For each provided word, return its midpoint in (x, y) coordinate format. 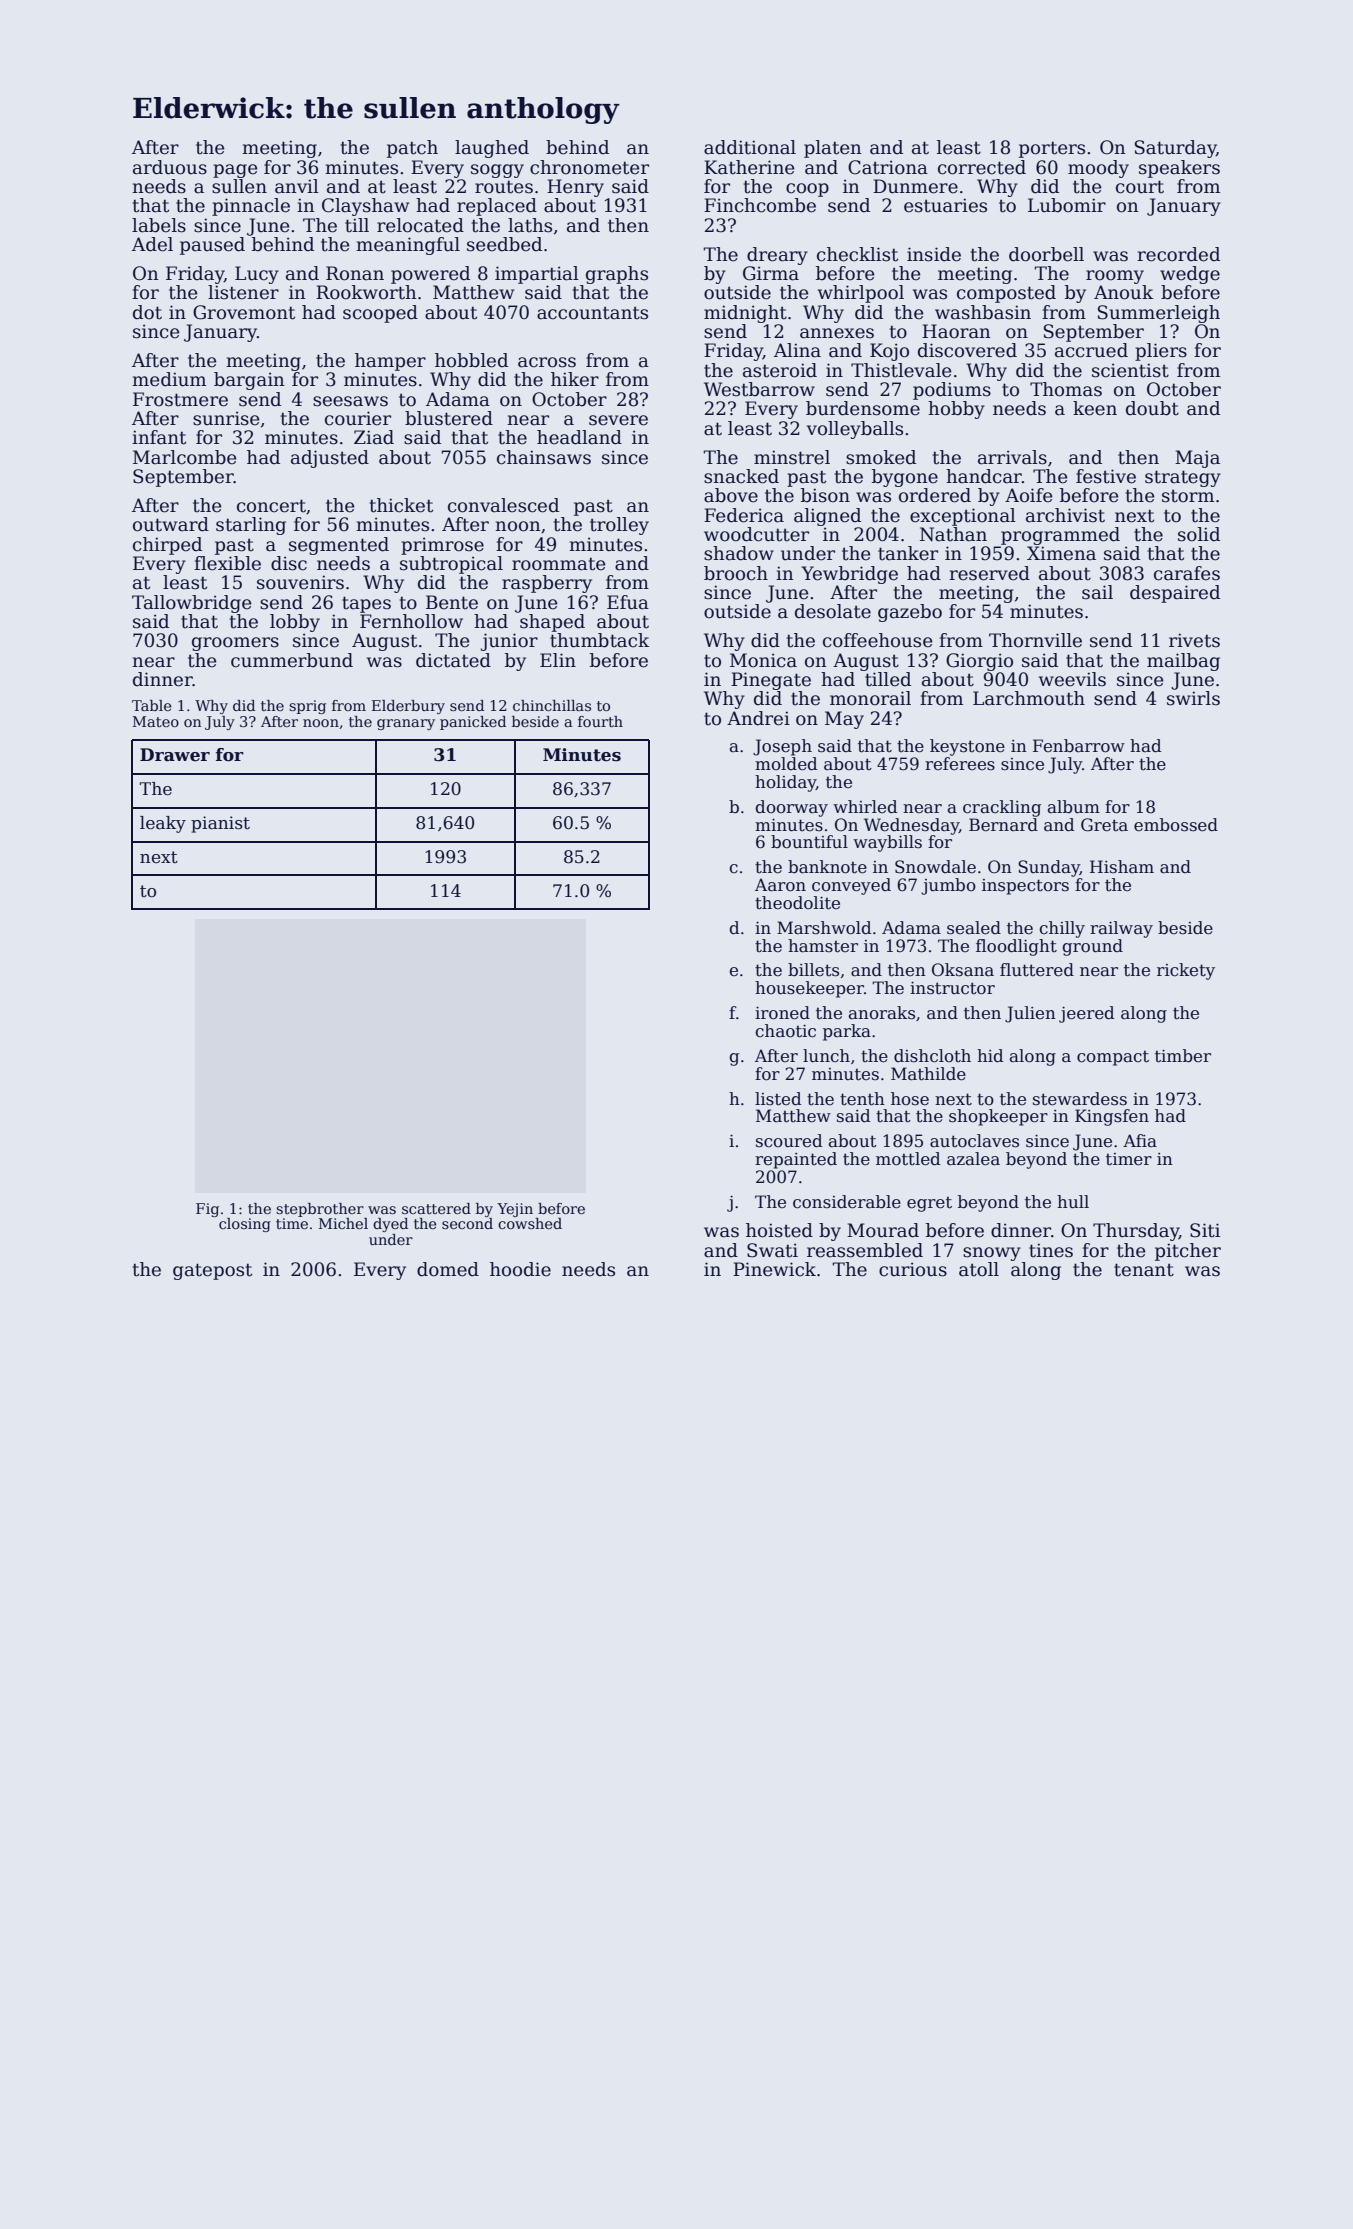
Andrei (758, 718)
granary (406, 724)
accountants (592, 313)
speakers (1179, 169)
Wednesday (911, 826)
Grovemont (244, 312)
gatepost (212, 1271)
